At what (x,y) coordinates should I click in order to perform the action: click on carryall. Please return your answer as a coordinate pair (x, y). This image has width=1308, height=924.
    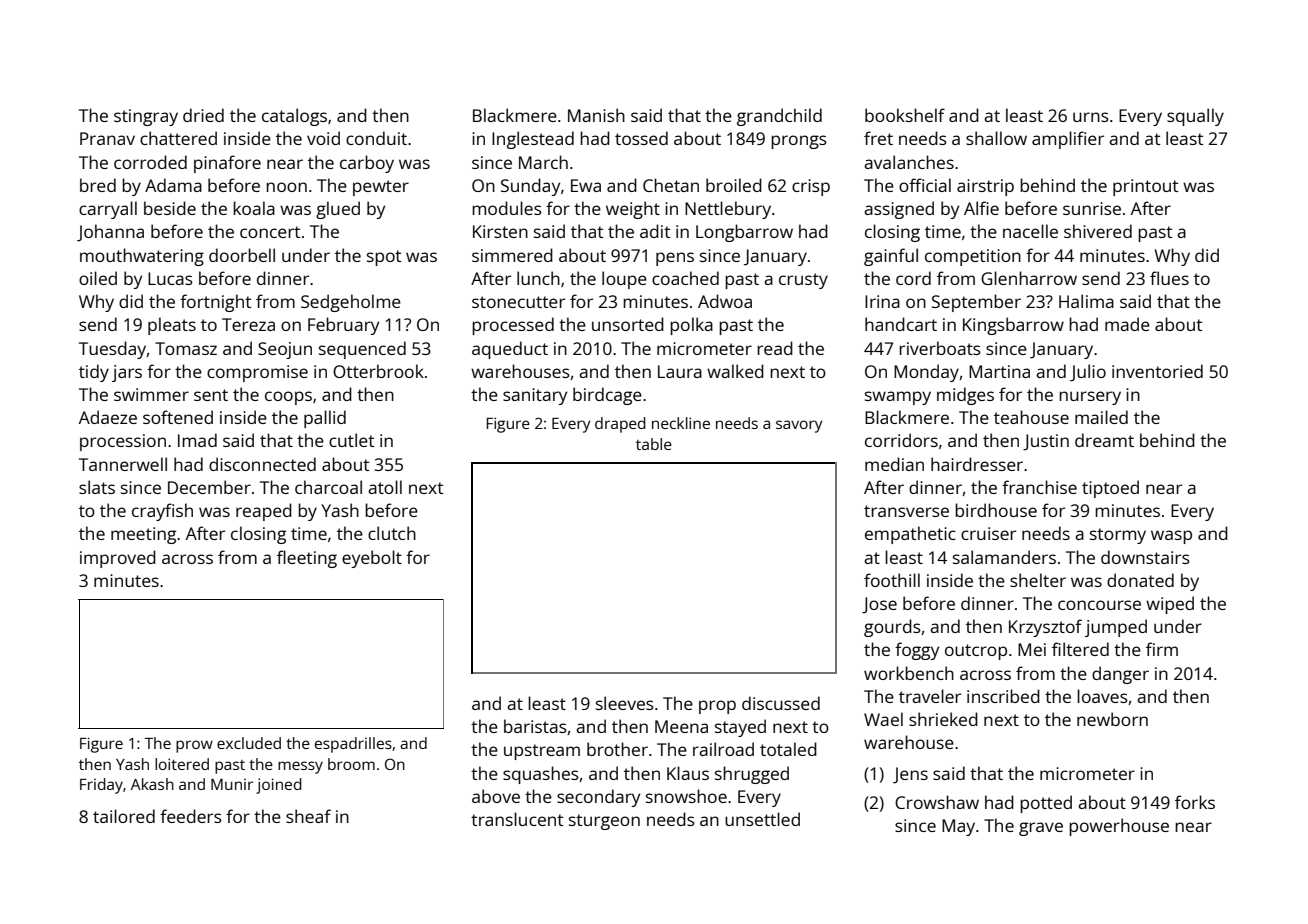
    Looking at the image, I should click on (108, 210).
